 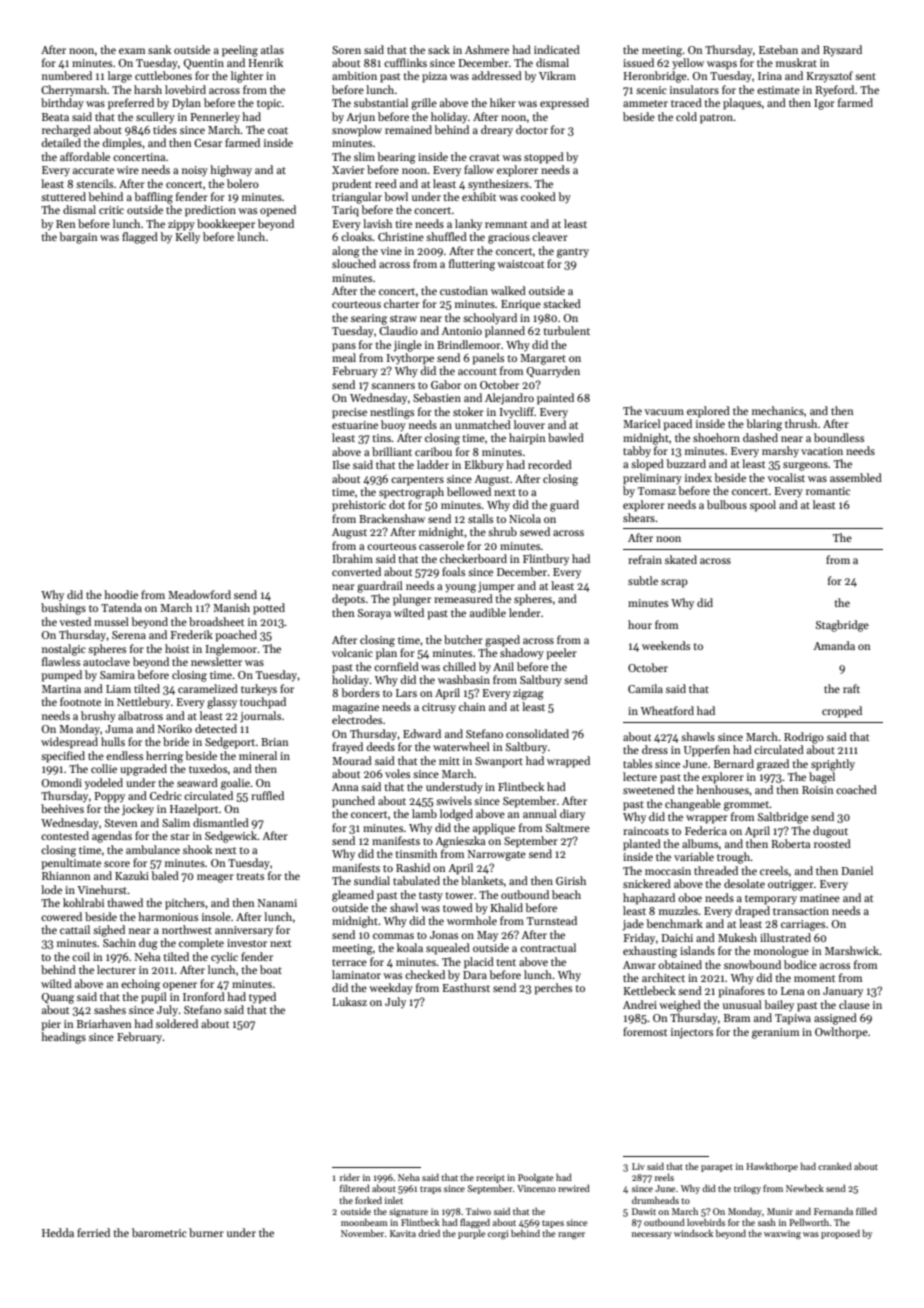 What do you see at coordinates (842, 51) in the screenshot?
I see `Ryszard` at bounding box center [842, 51].
